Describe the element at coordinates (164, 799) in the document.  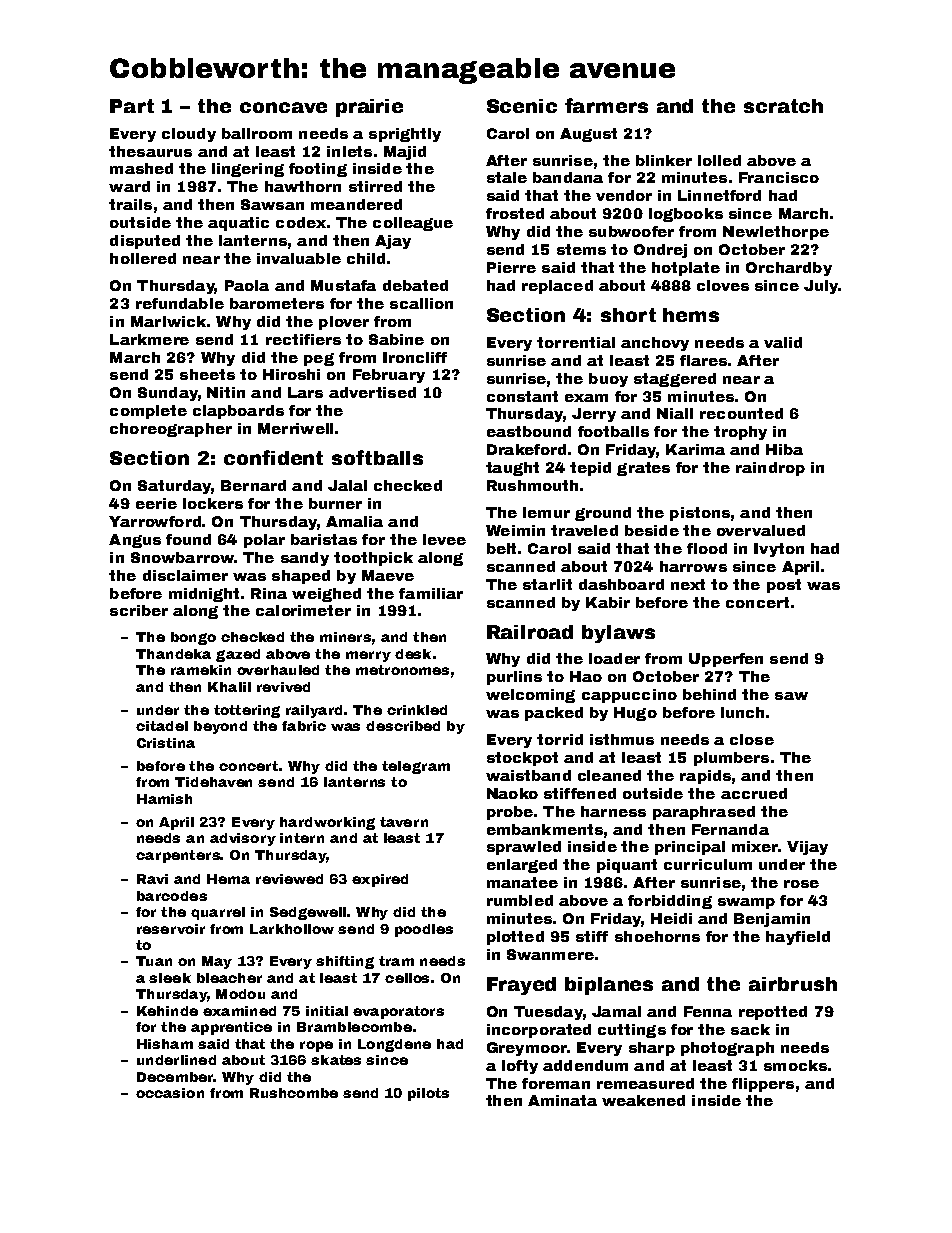
I see `Hamish` at that location.
